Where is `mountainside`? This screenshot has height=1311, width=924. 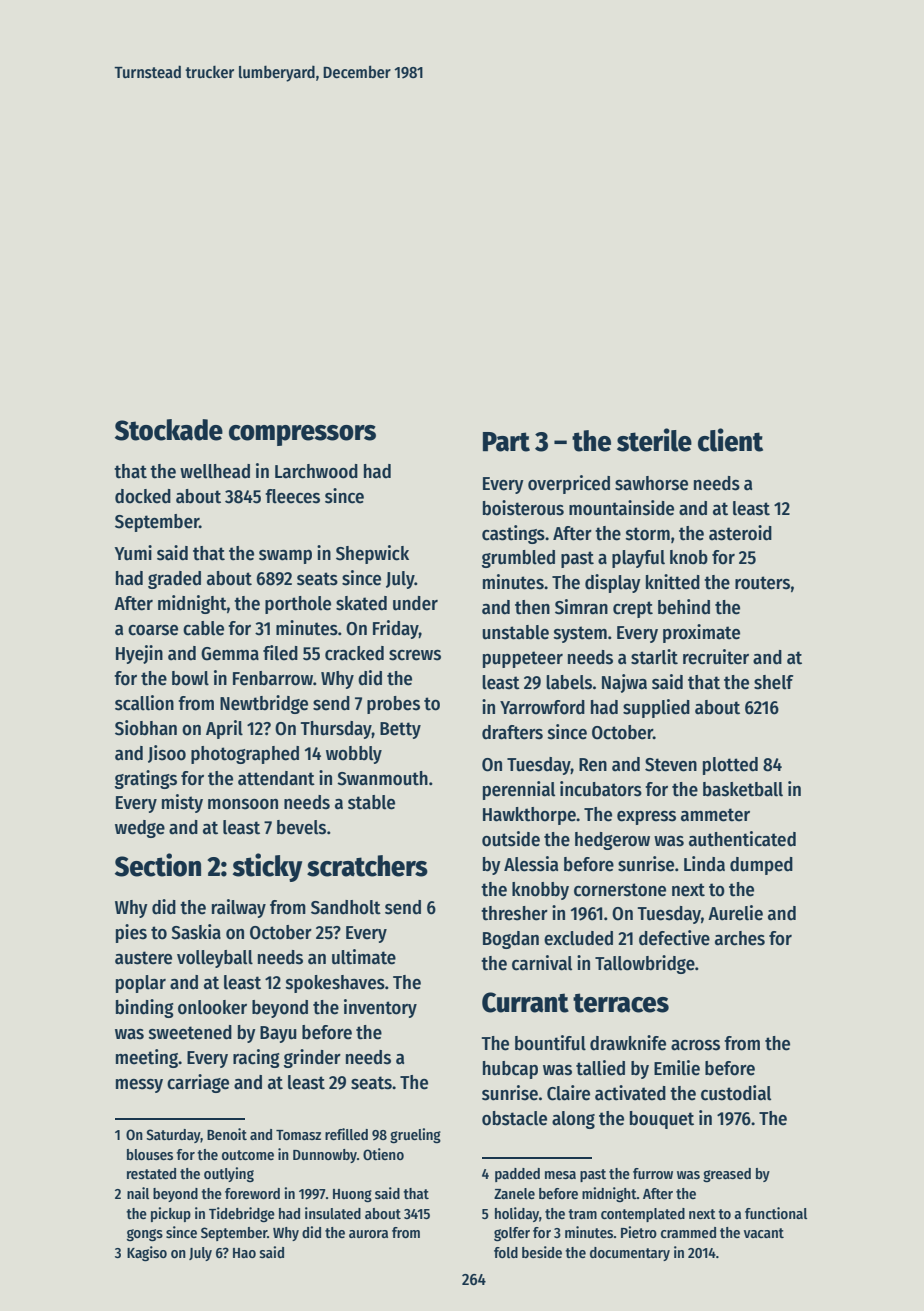 mountainside is located at coordinates (621, 508).
